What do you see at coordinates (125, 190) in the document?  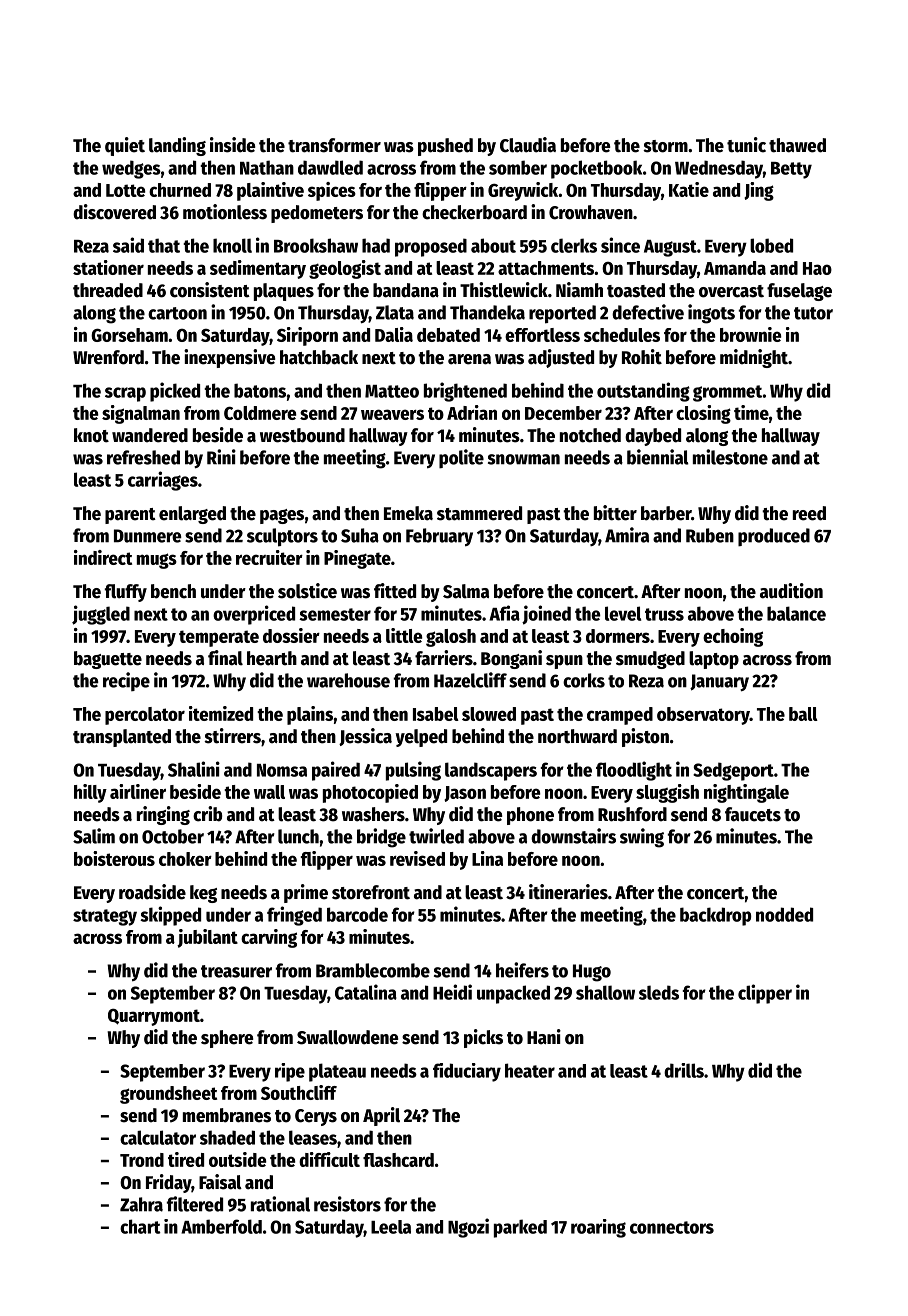 I see `Lotte` at bounding box center [125, 190].
